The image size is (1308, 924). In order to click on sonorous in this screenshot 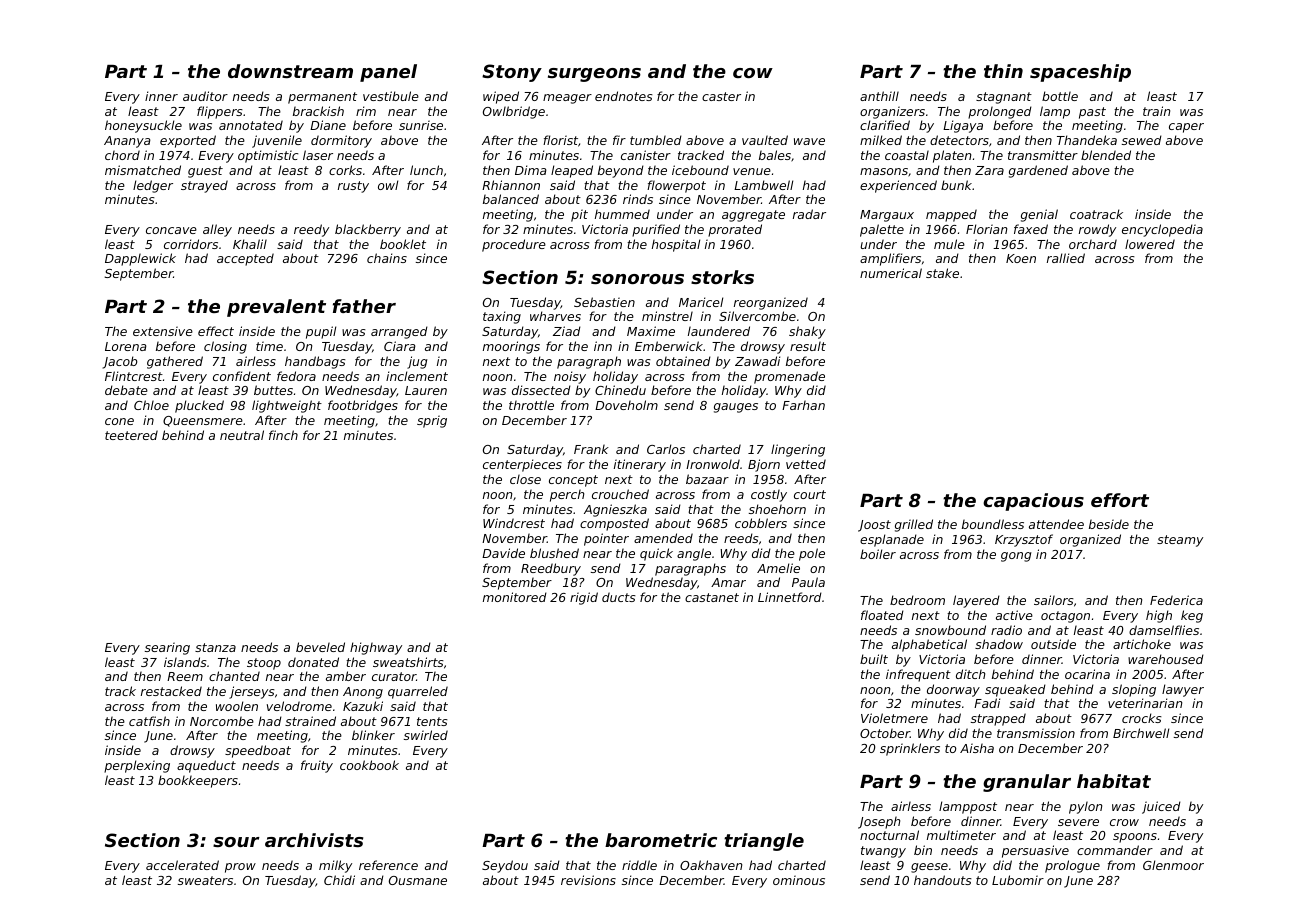, I will do `click(637, 279)`.
